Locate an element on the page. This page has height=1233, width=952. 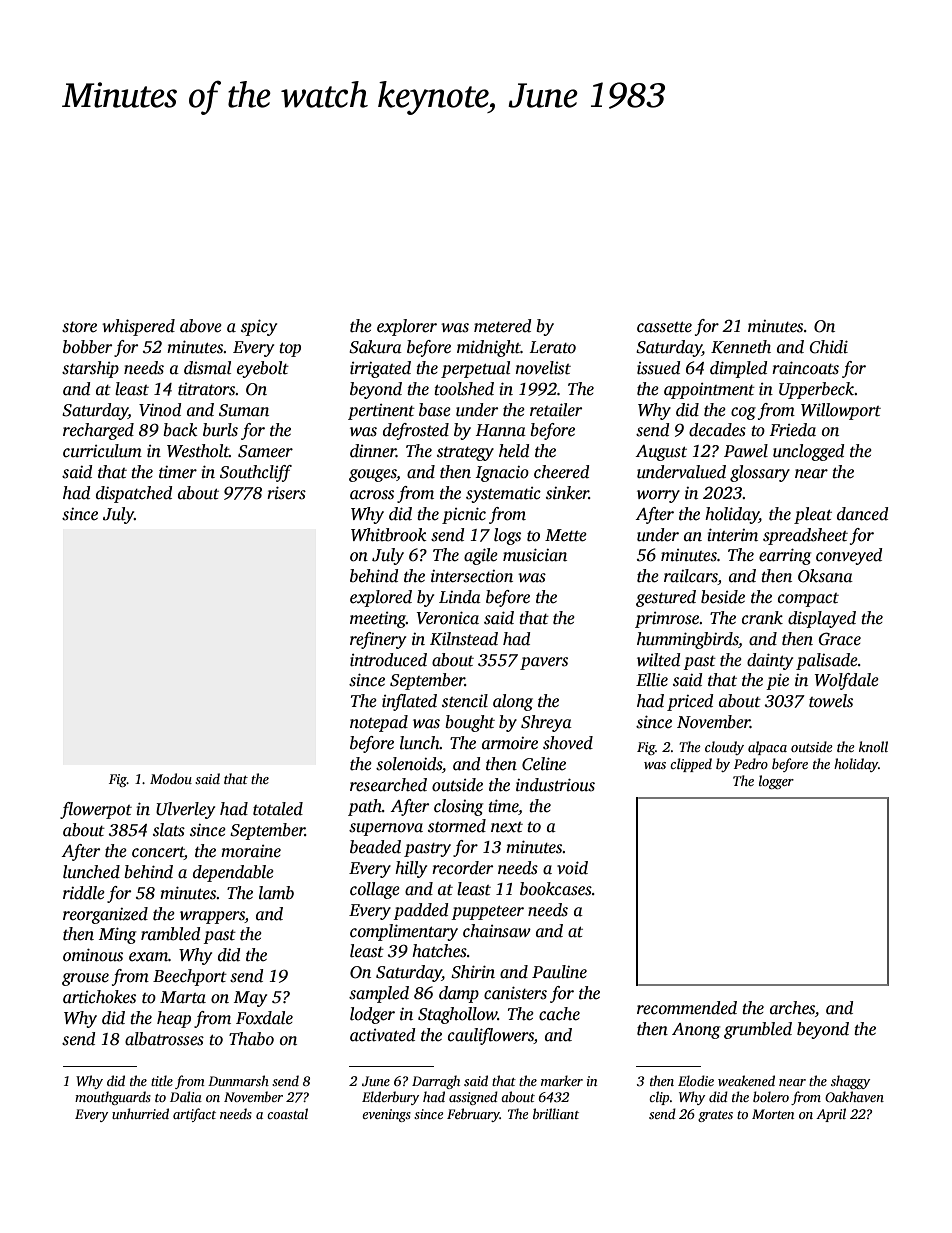
logger is located at coordinates (776, 782).
